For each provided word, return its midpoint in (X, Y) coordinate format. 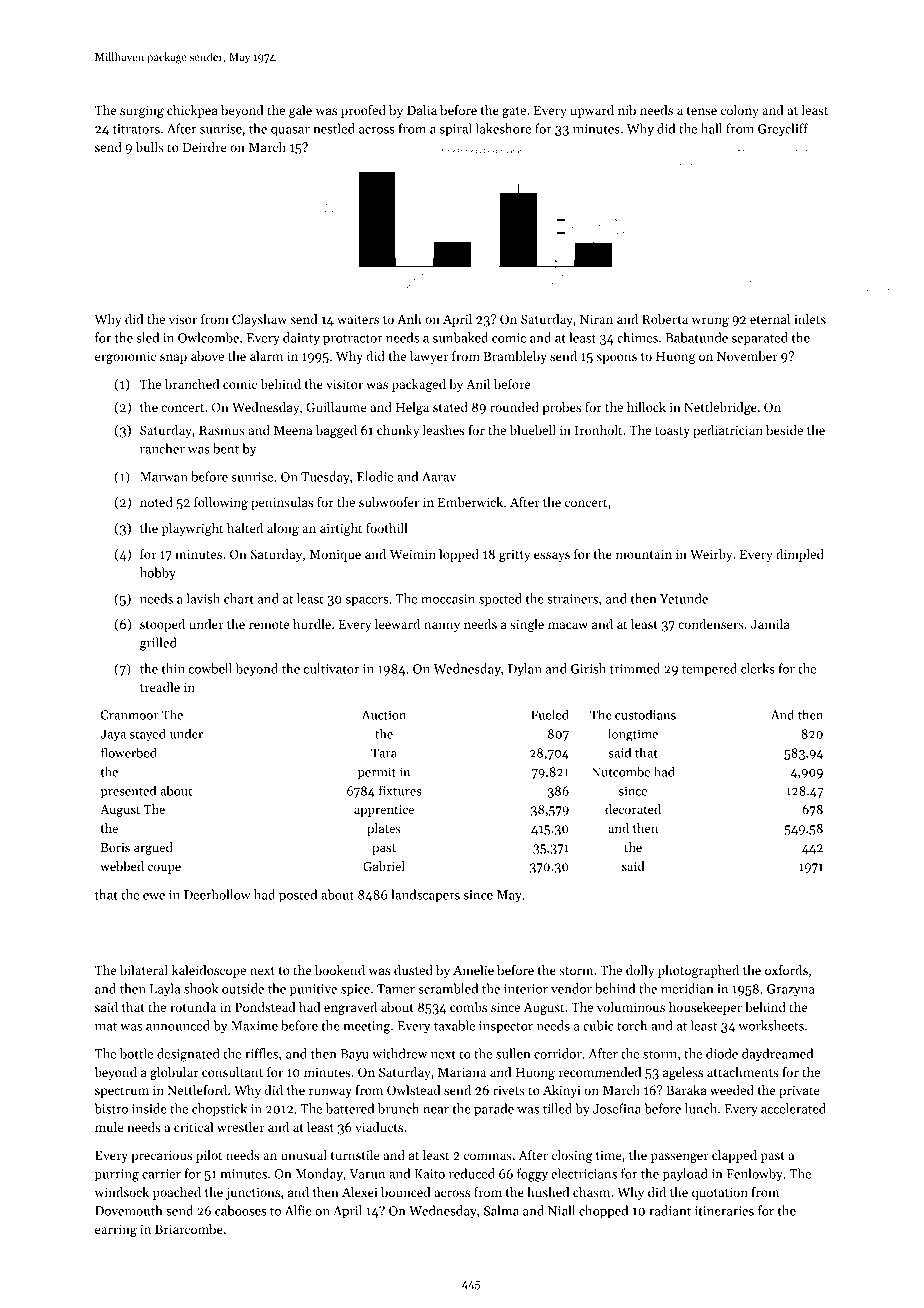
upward (592, 111)
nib (627, 110)
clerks (758, 668)
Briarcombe (189, 1229)
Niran (596, 319)
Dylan (525, 670)
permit (377, 773)
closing (572, 1156)
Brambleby (515, 357)
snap (173, 359)
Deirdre (205, 147)
